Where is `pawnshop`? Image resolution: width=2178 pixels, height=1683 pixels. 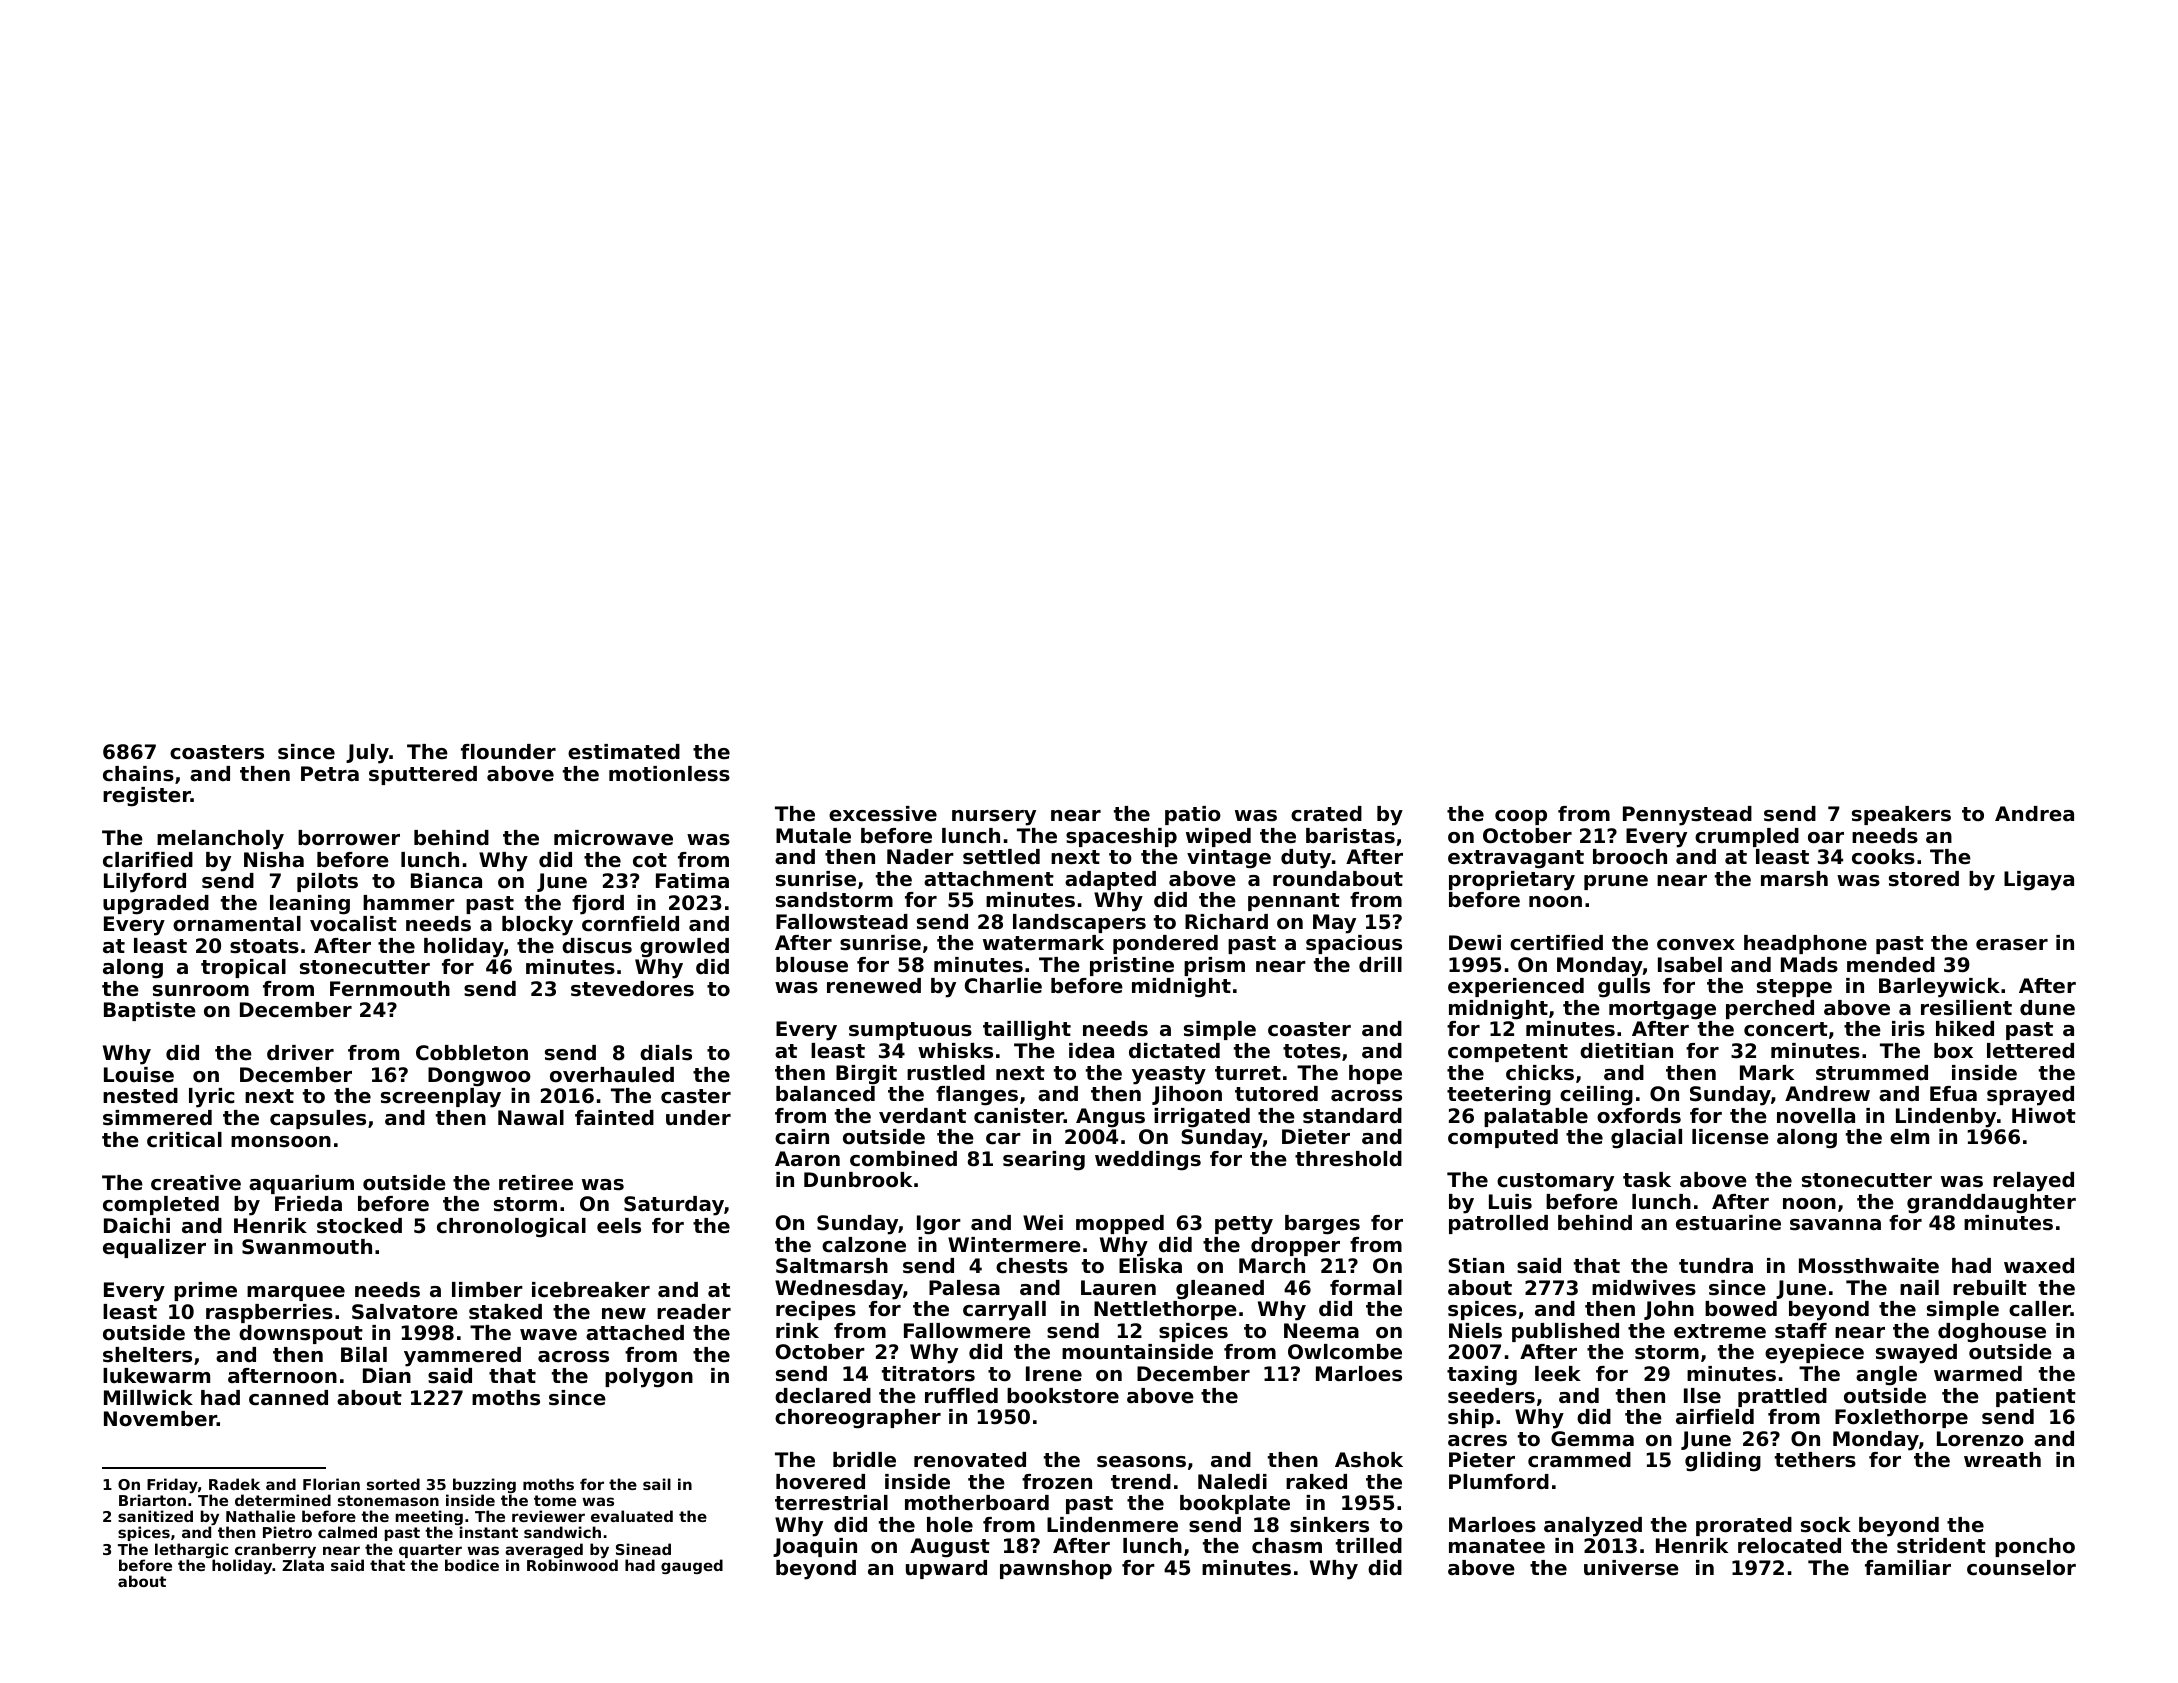 pawnshop is located at coordinates (1056, 1569).
